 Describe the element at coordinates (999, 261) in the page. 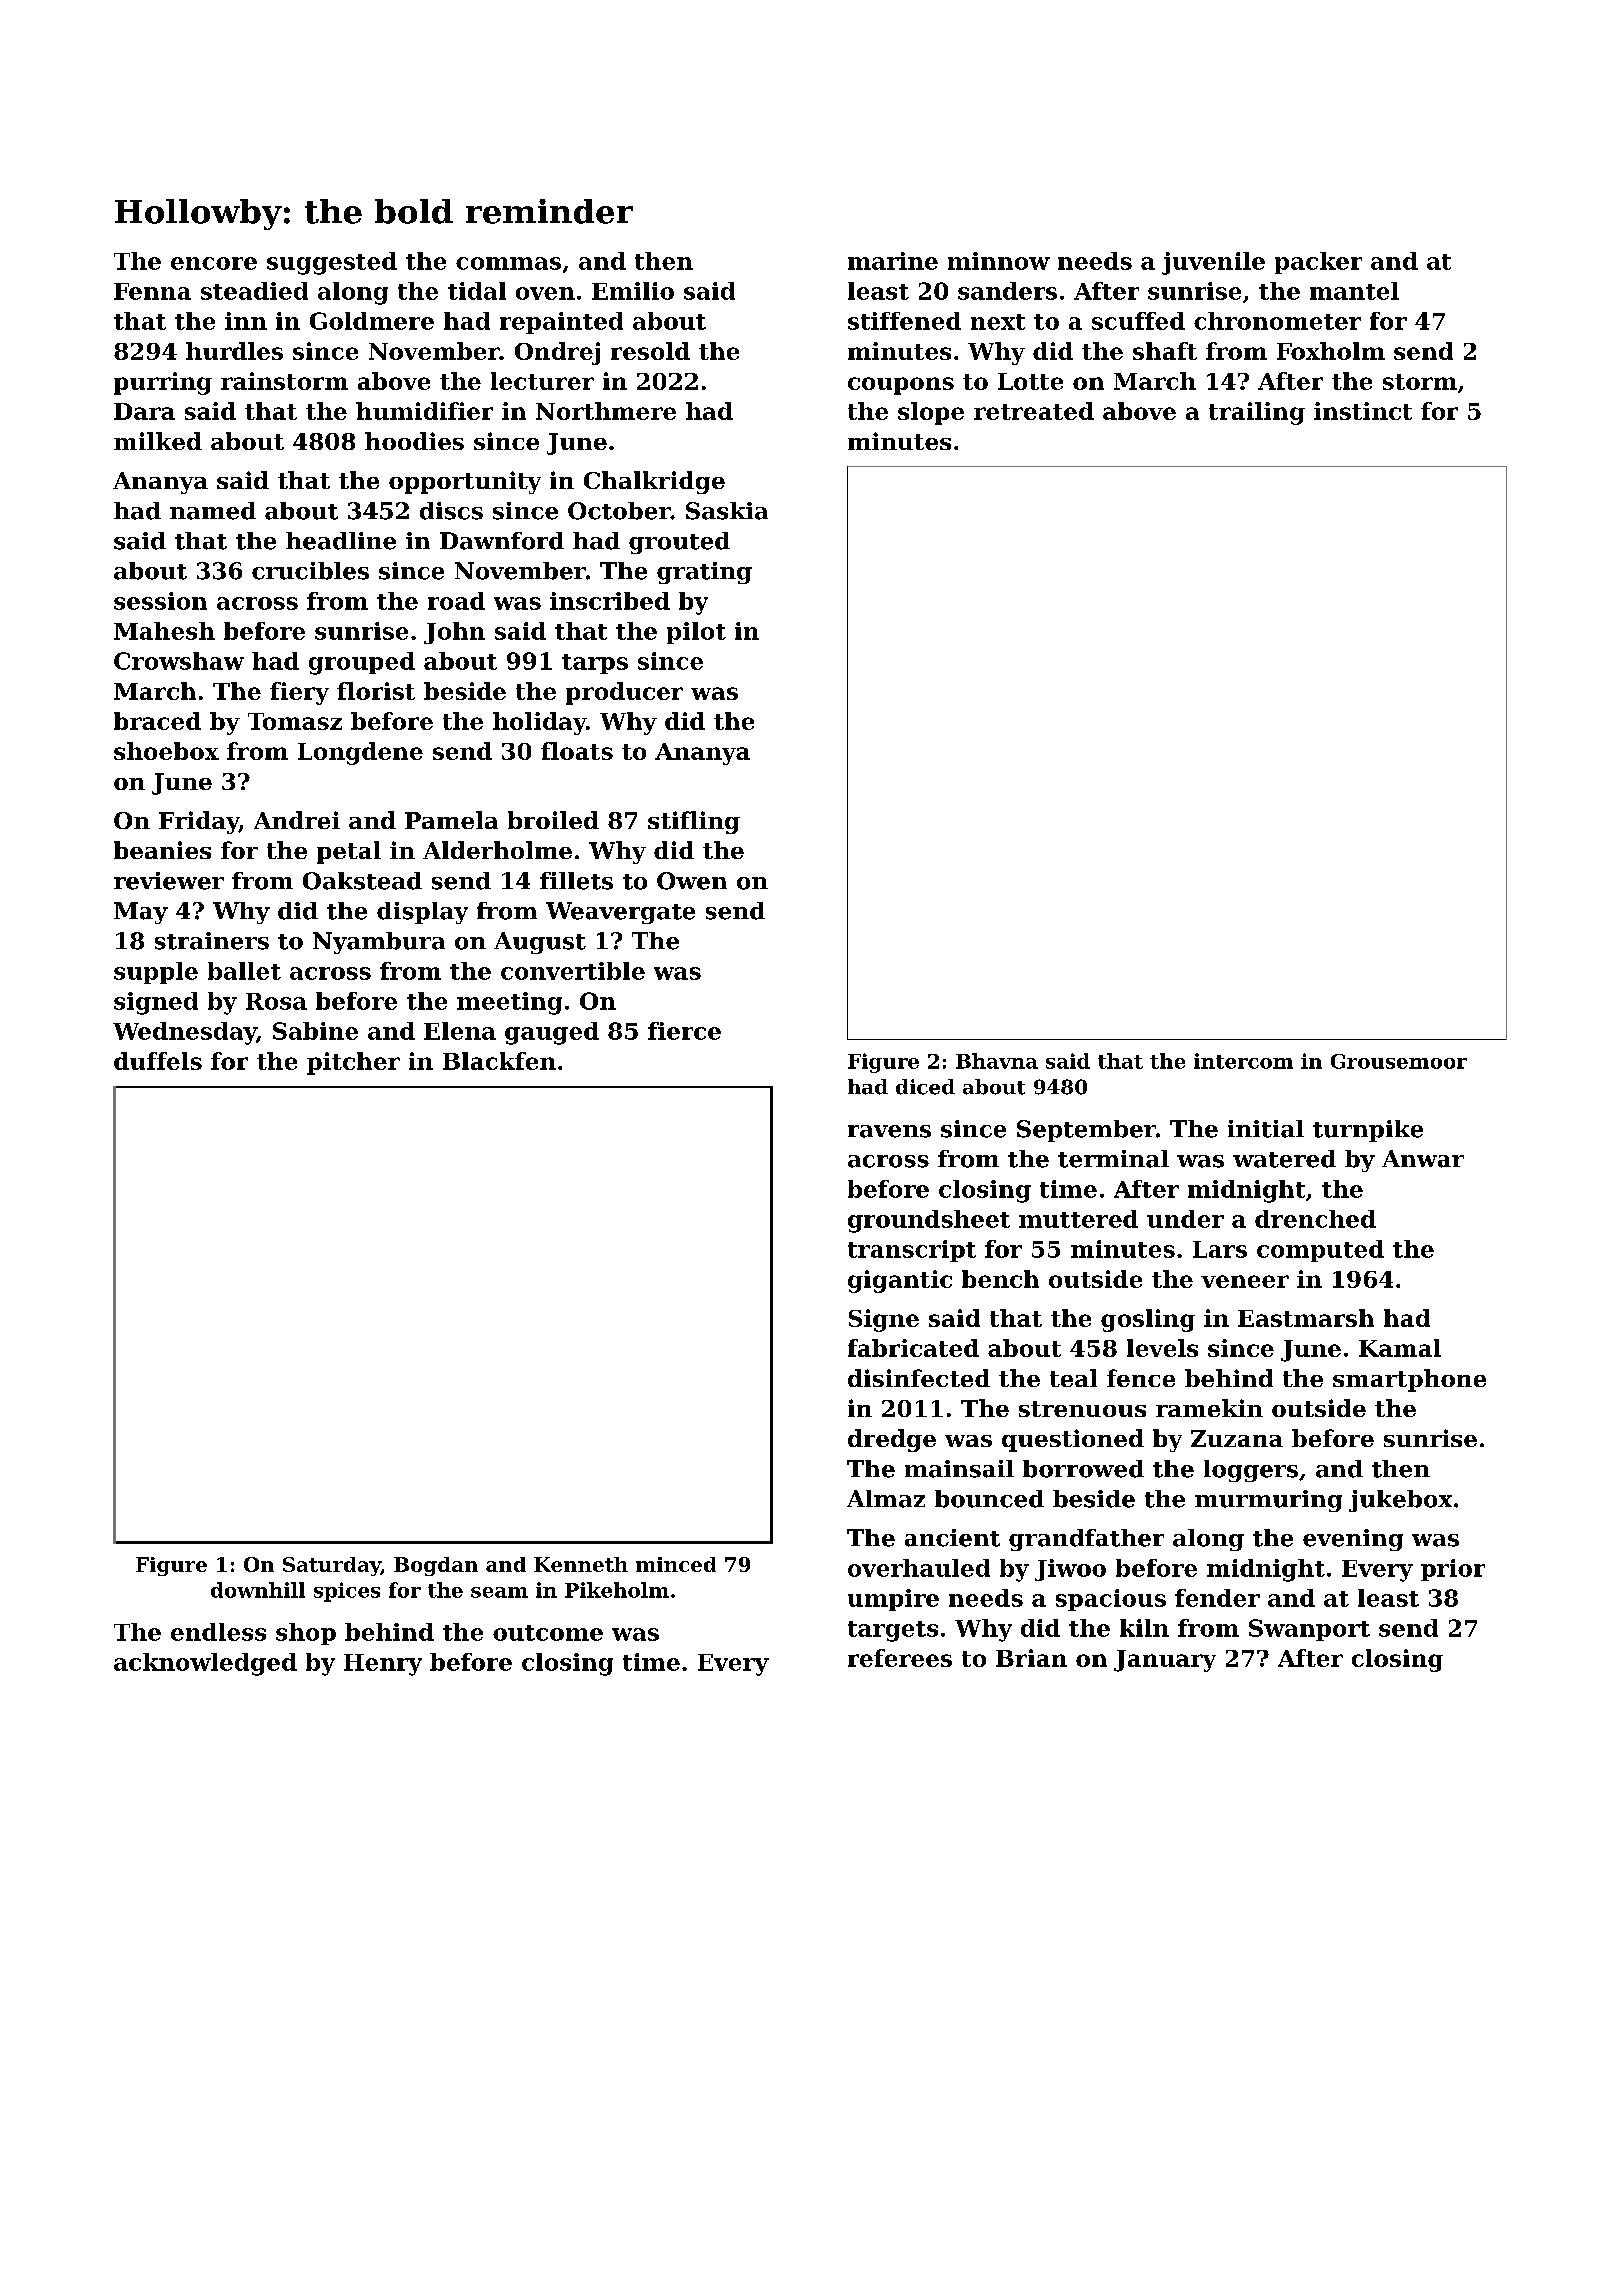

I see `minnow` at that location.
